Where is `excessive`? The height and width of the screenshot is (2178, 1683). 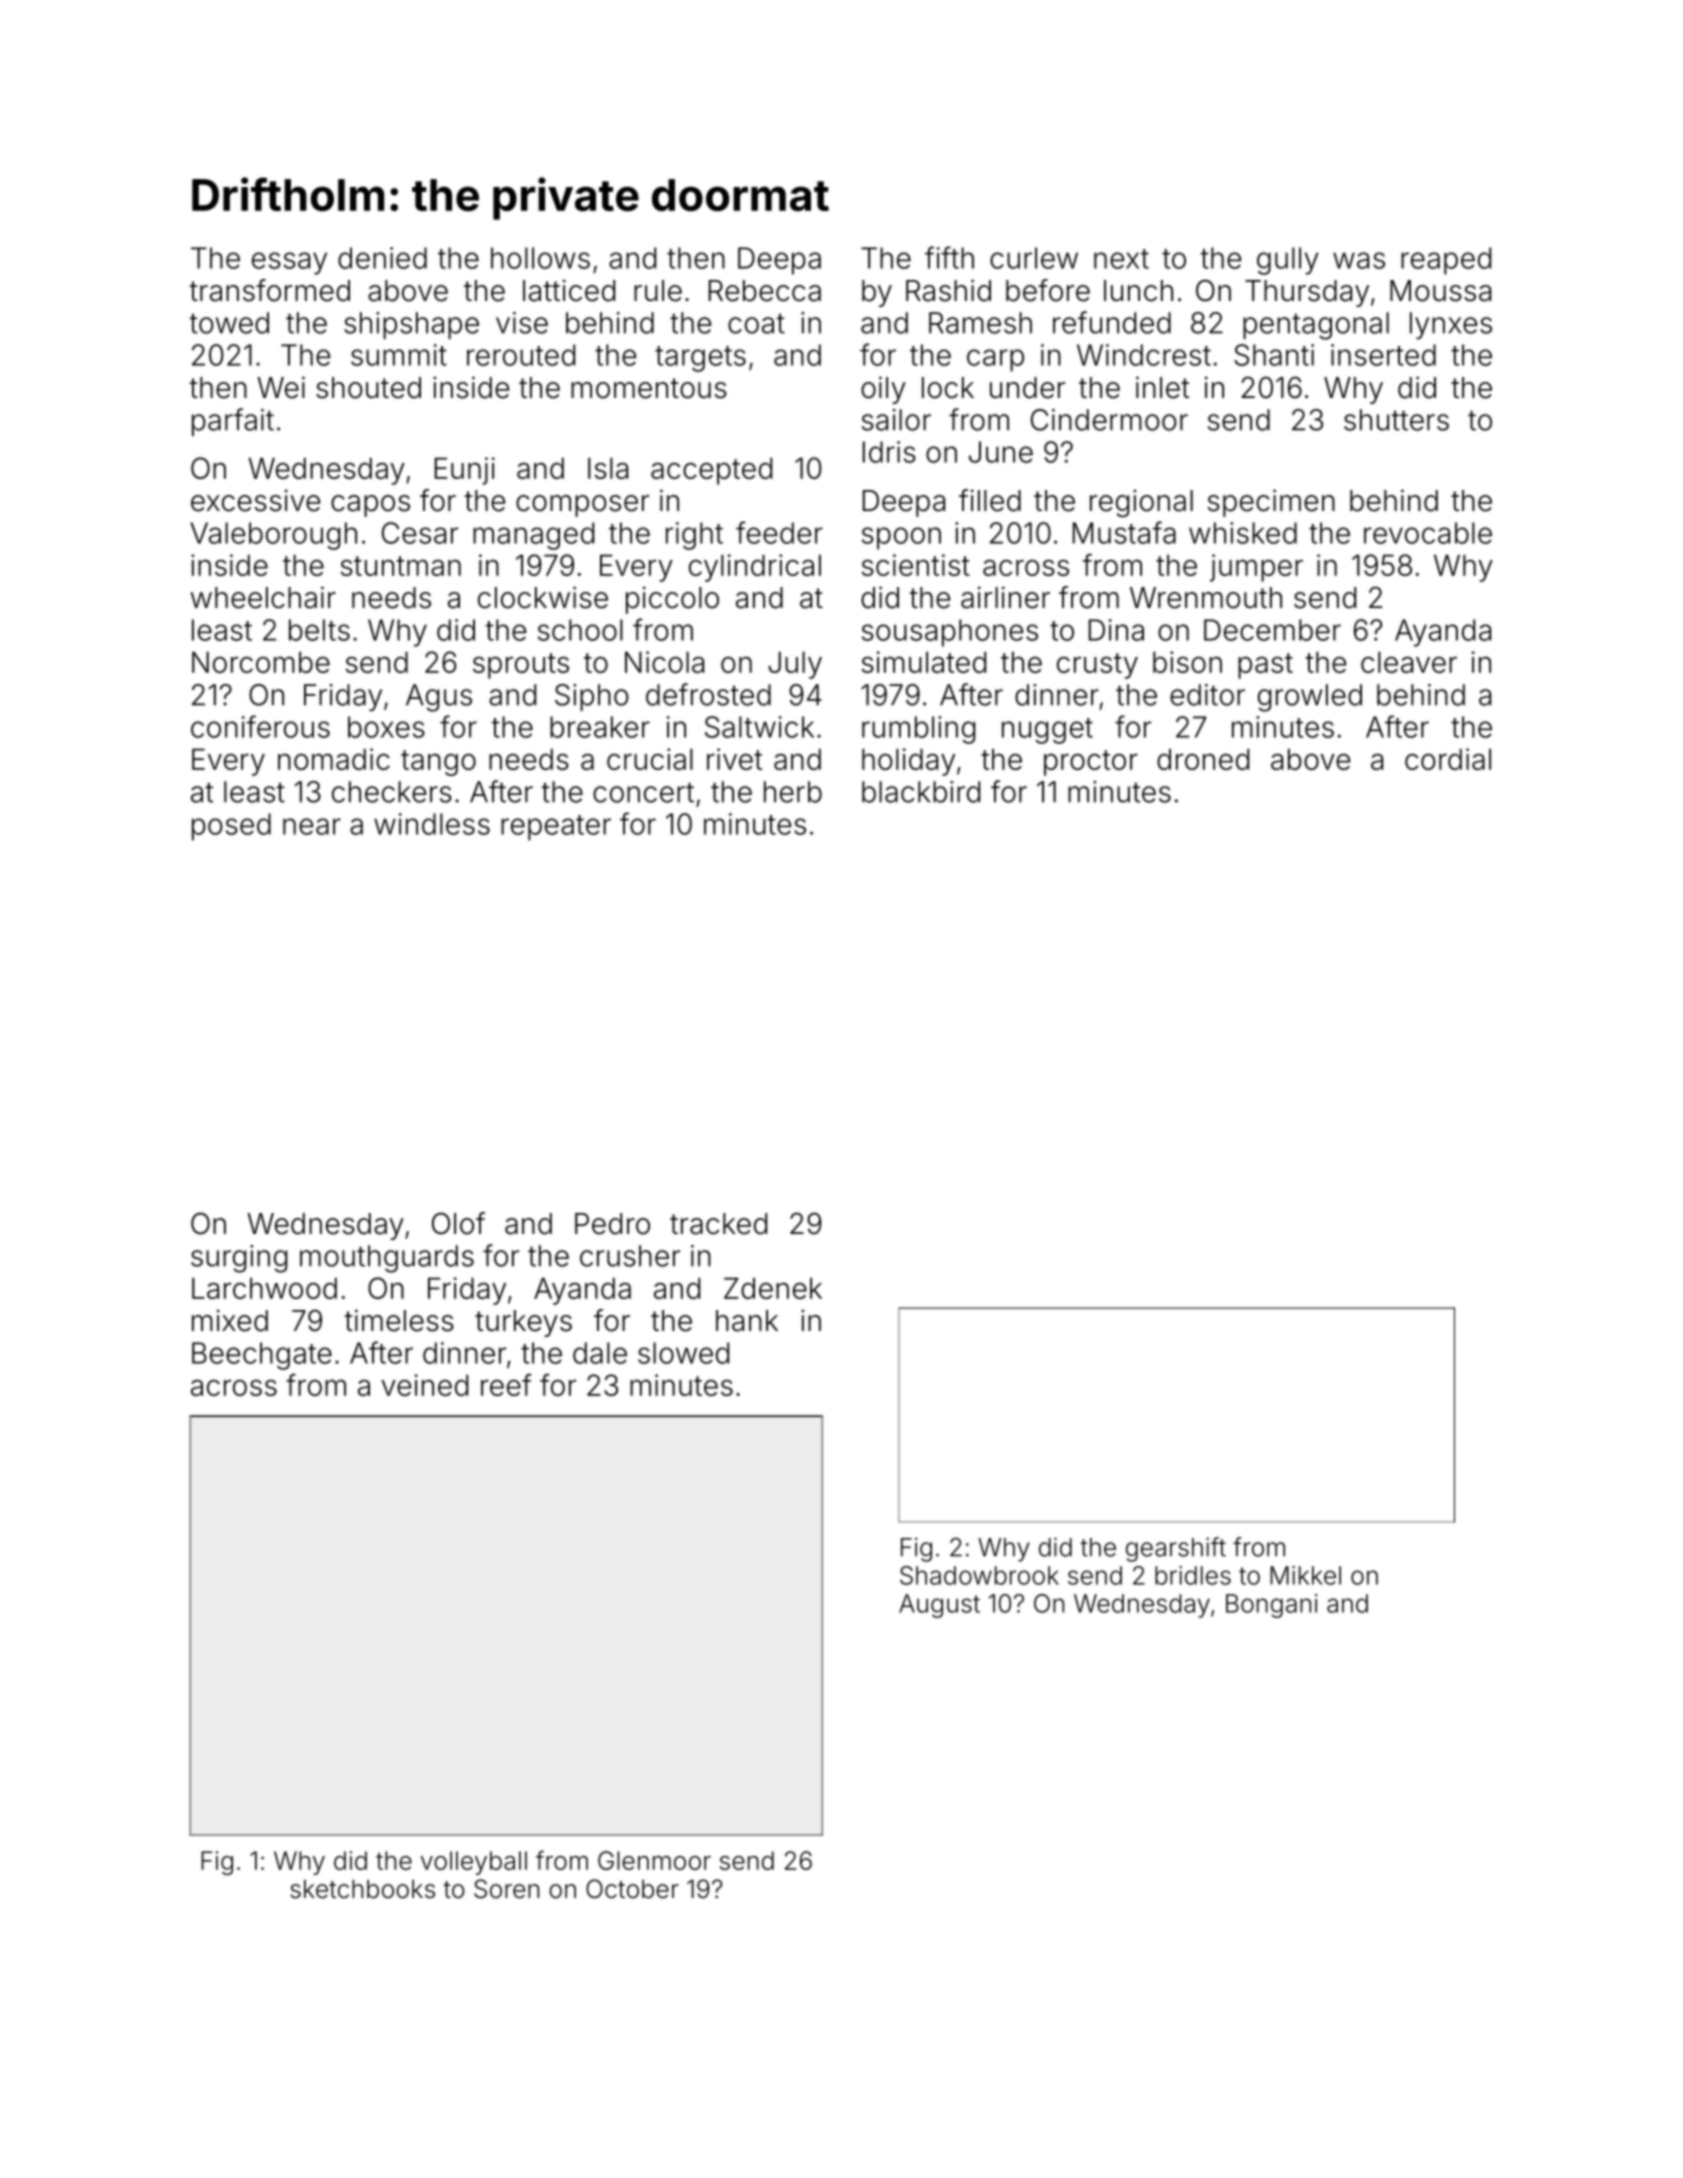 excessive is located at coordinates (255, 500).
